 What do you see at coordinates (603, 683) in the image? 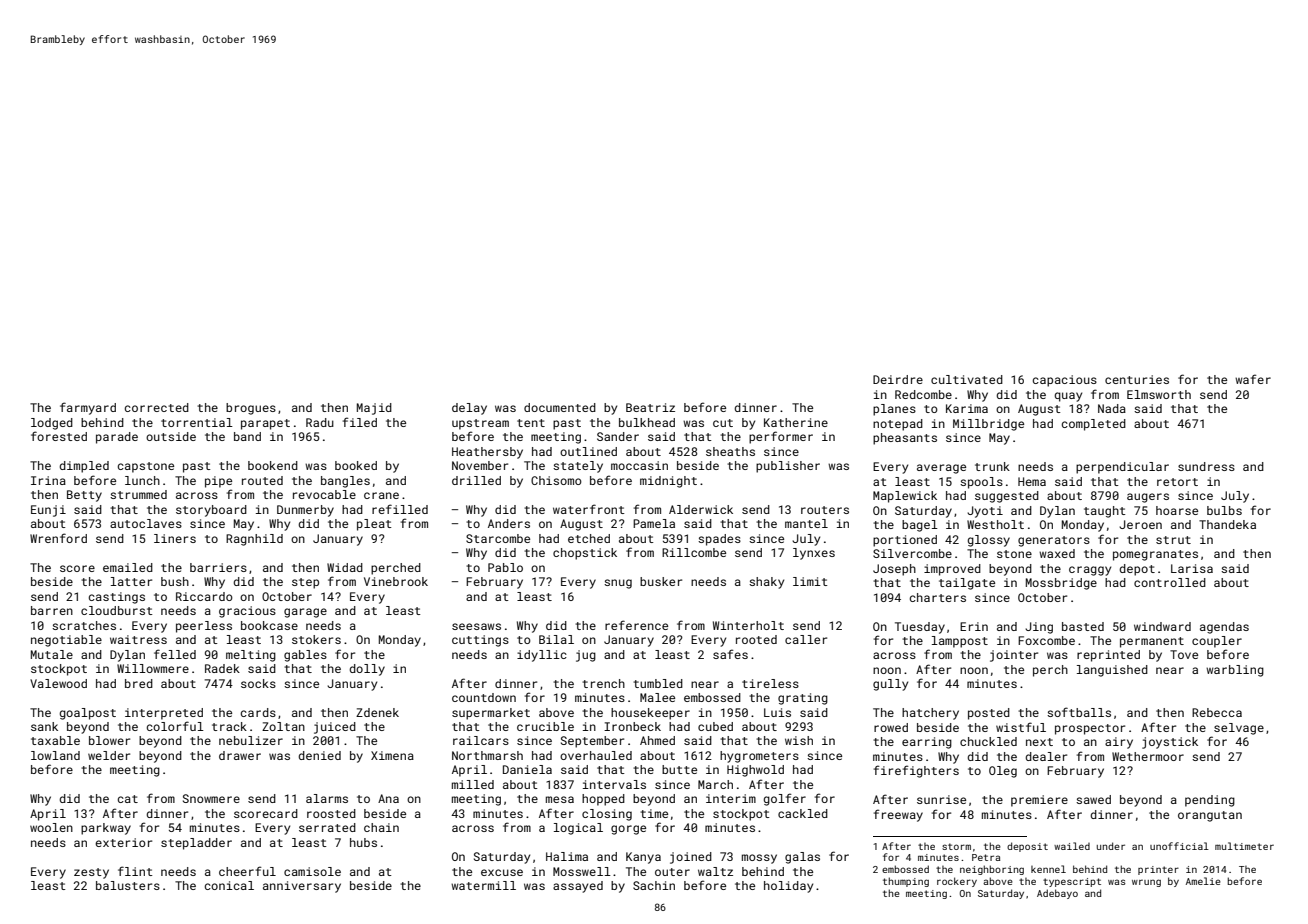
I see `trench` at bounding box center [603, 683].
